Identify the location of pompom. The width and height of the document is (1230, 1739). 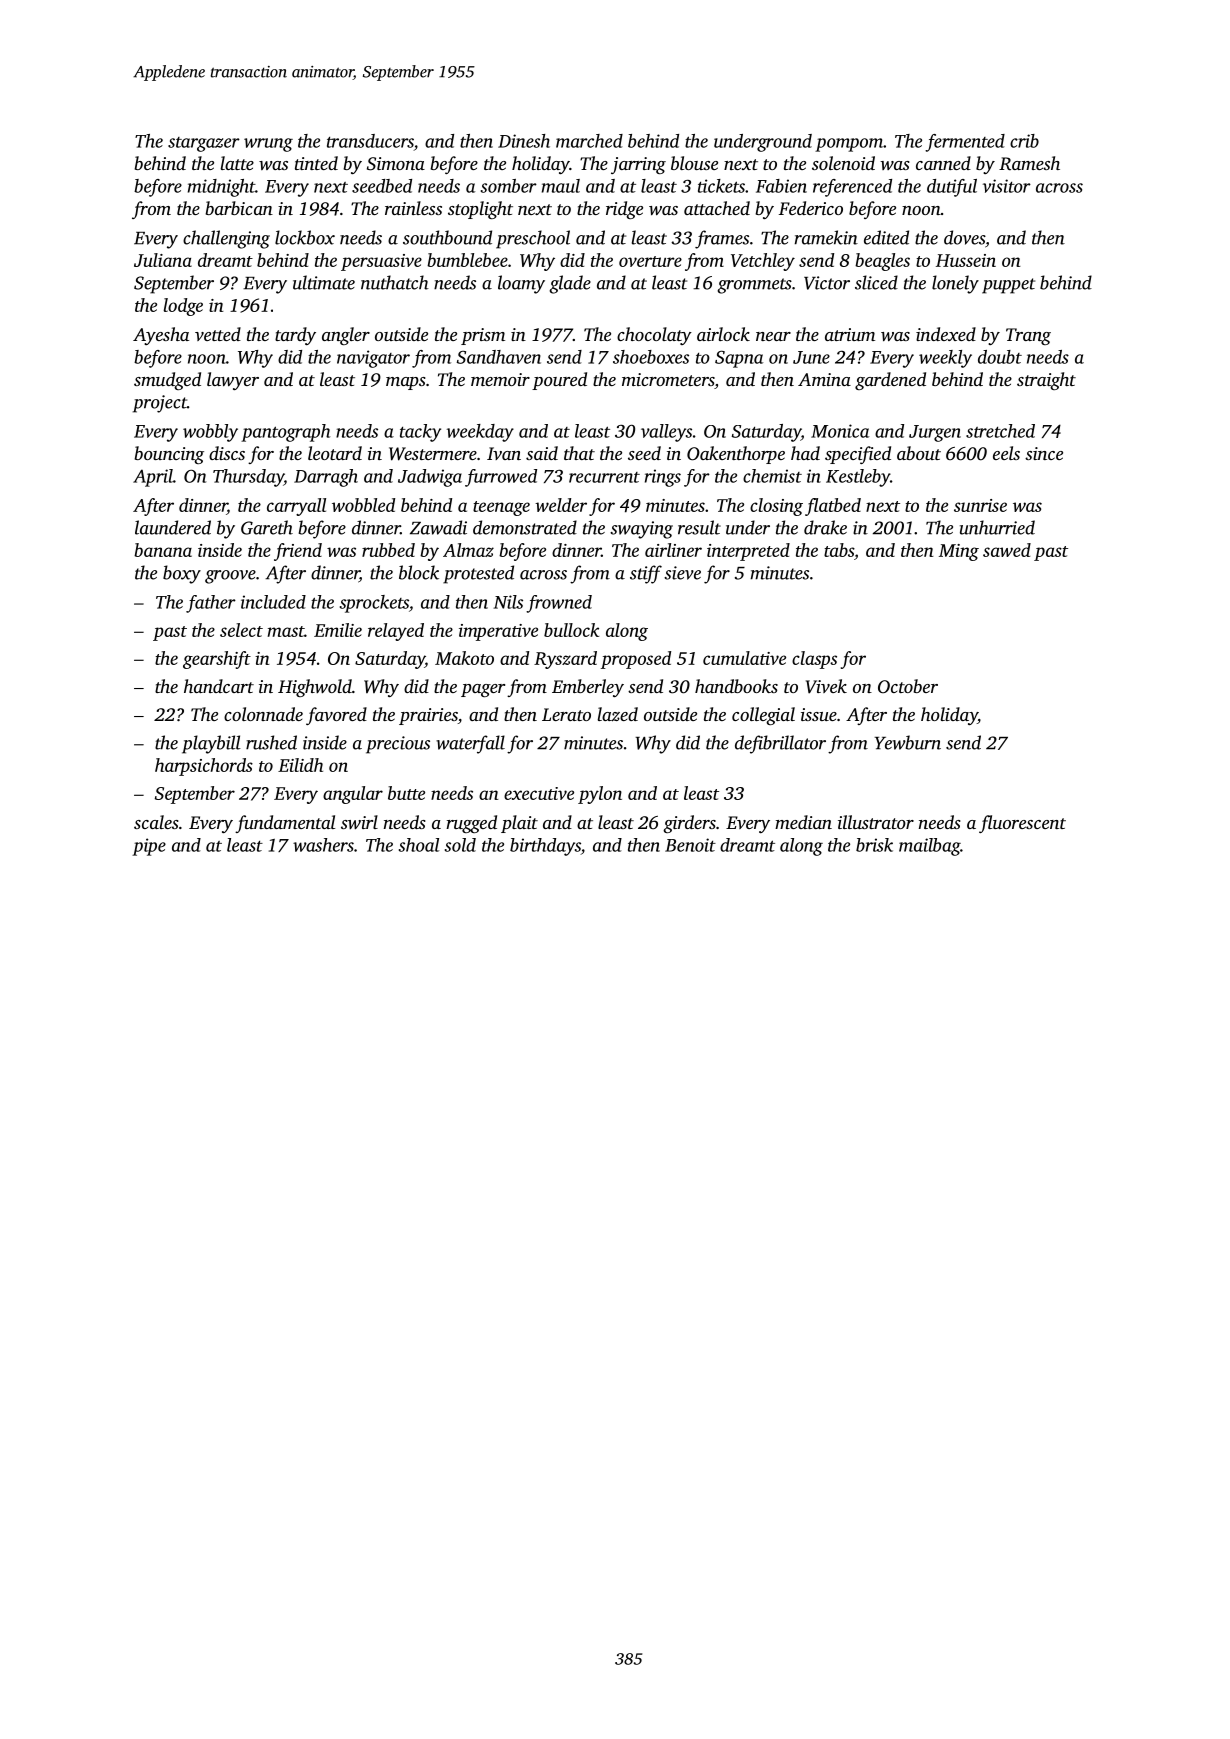
(849, 145).
